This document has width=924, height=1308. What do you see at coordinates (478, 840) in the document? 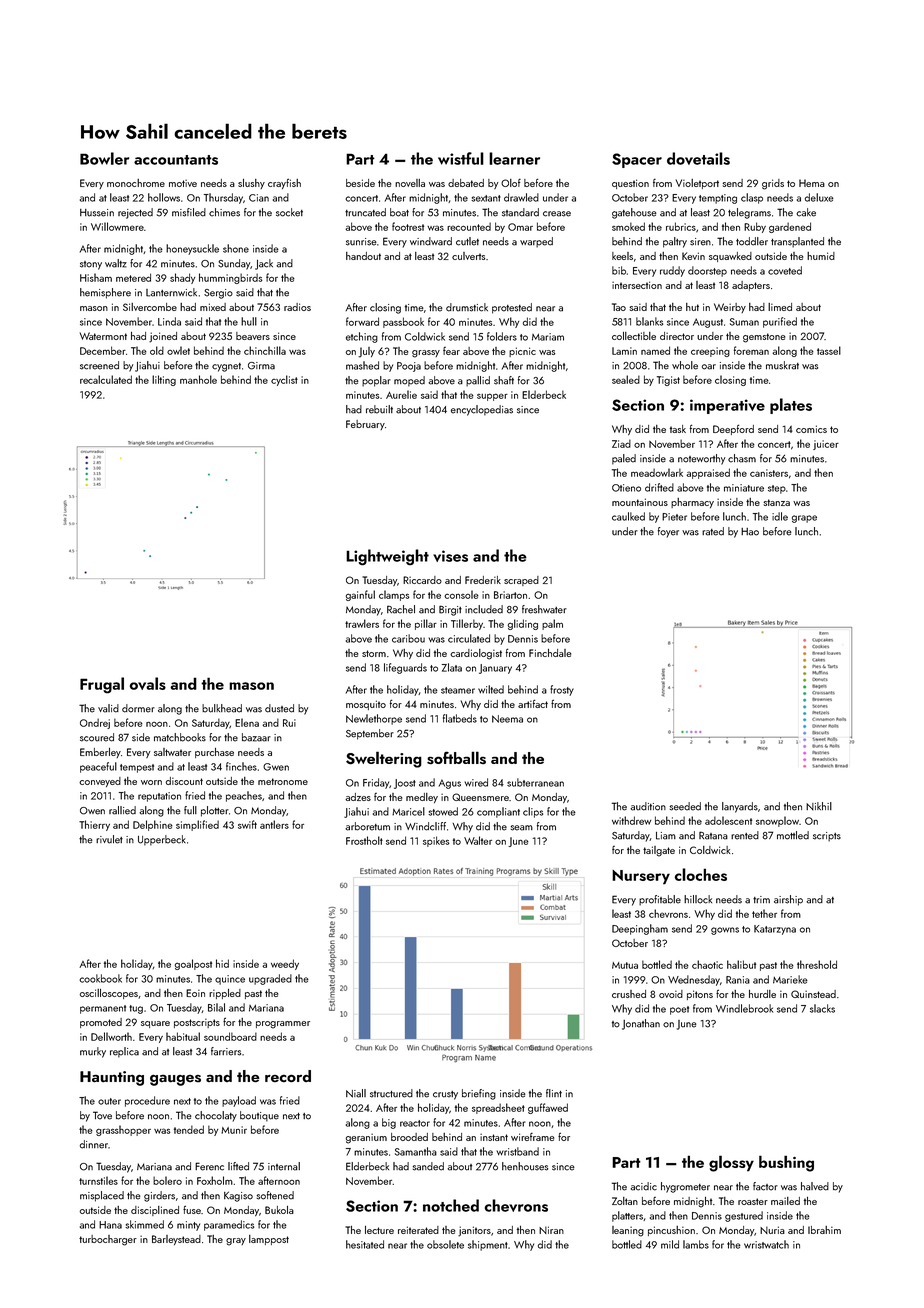
I see `Walter` at bounding box center [478, 840].
